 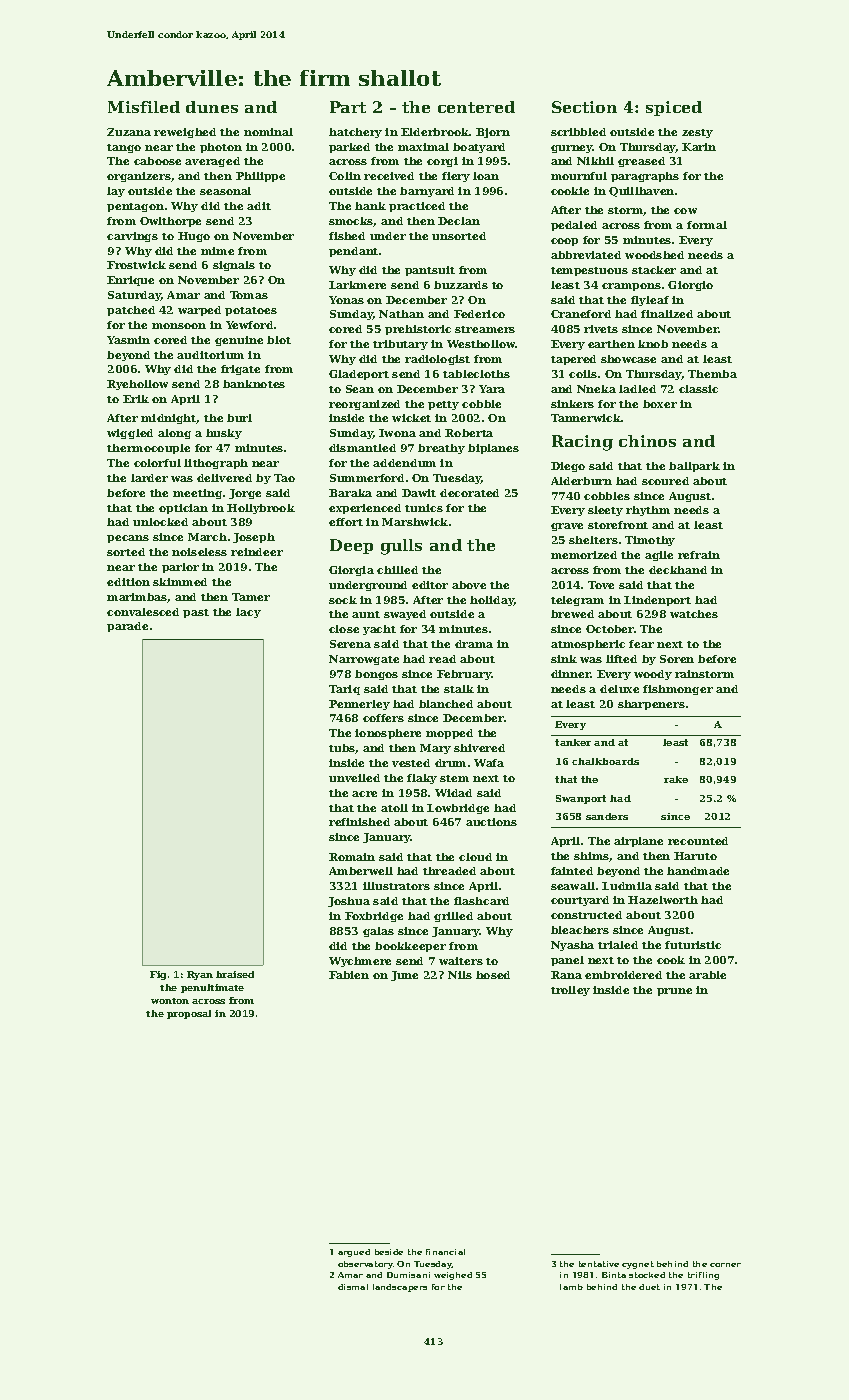 What do you see at coordinates (424, 508) in the page?
I see `tunics` at bounding box center [424, 508].
